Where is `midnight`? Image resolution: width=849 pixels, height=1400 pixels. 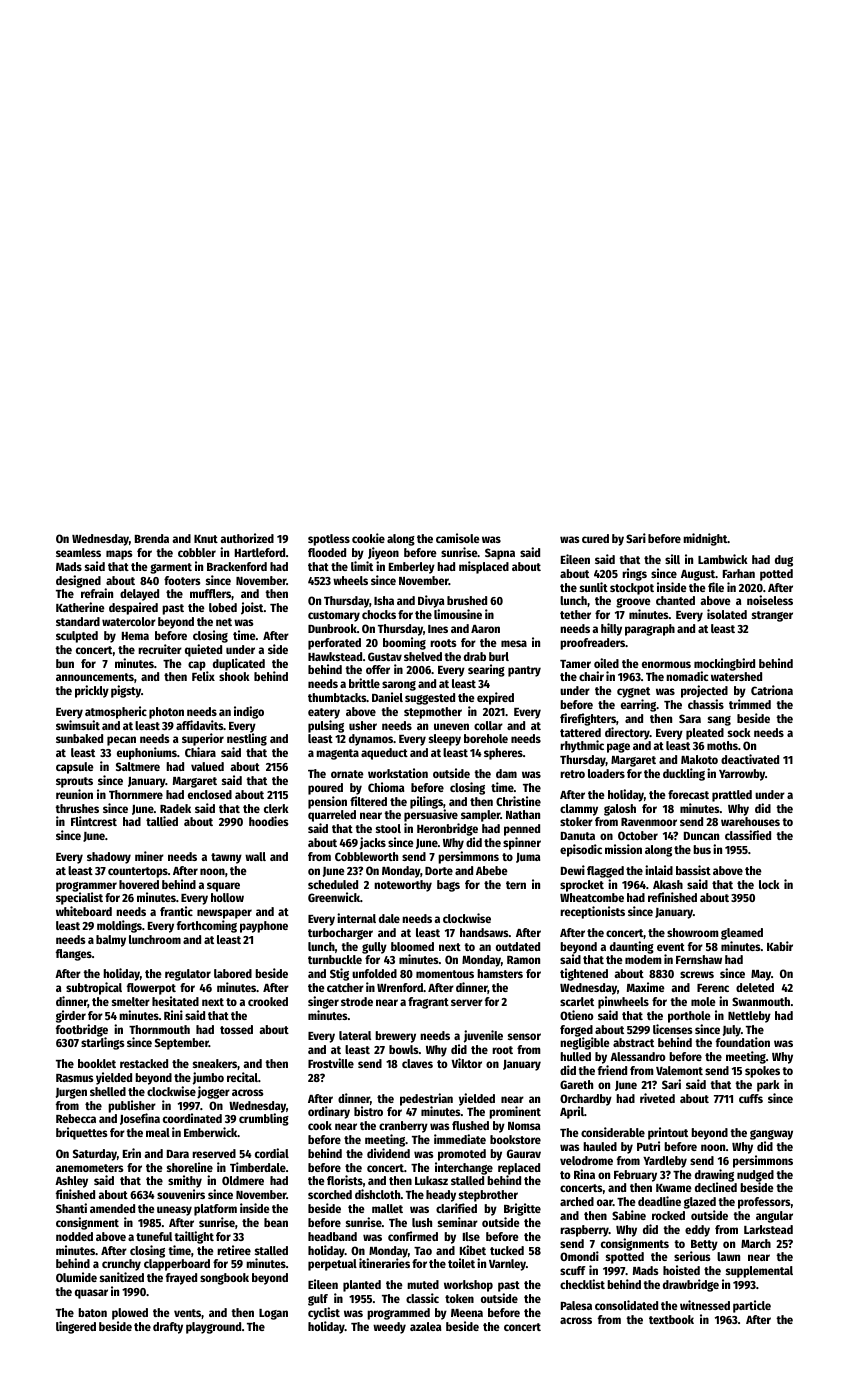
midnight is located at coordinates (705, 539).
